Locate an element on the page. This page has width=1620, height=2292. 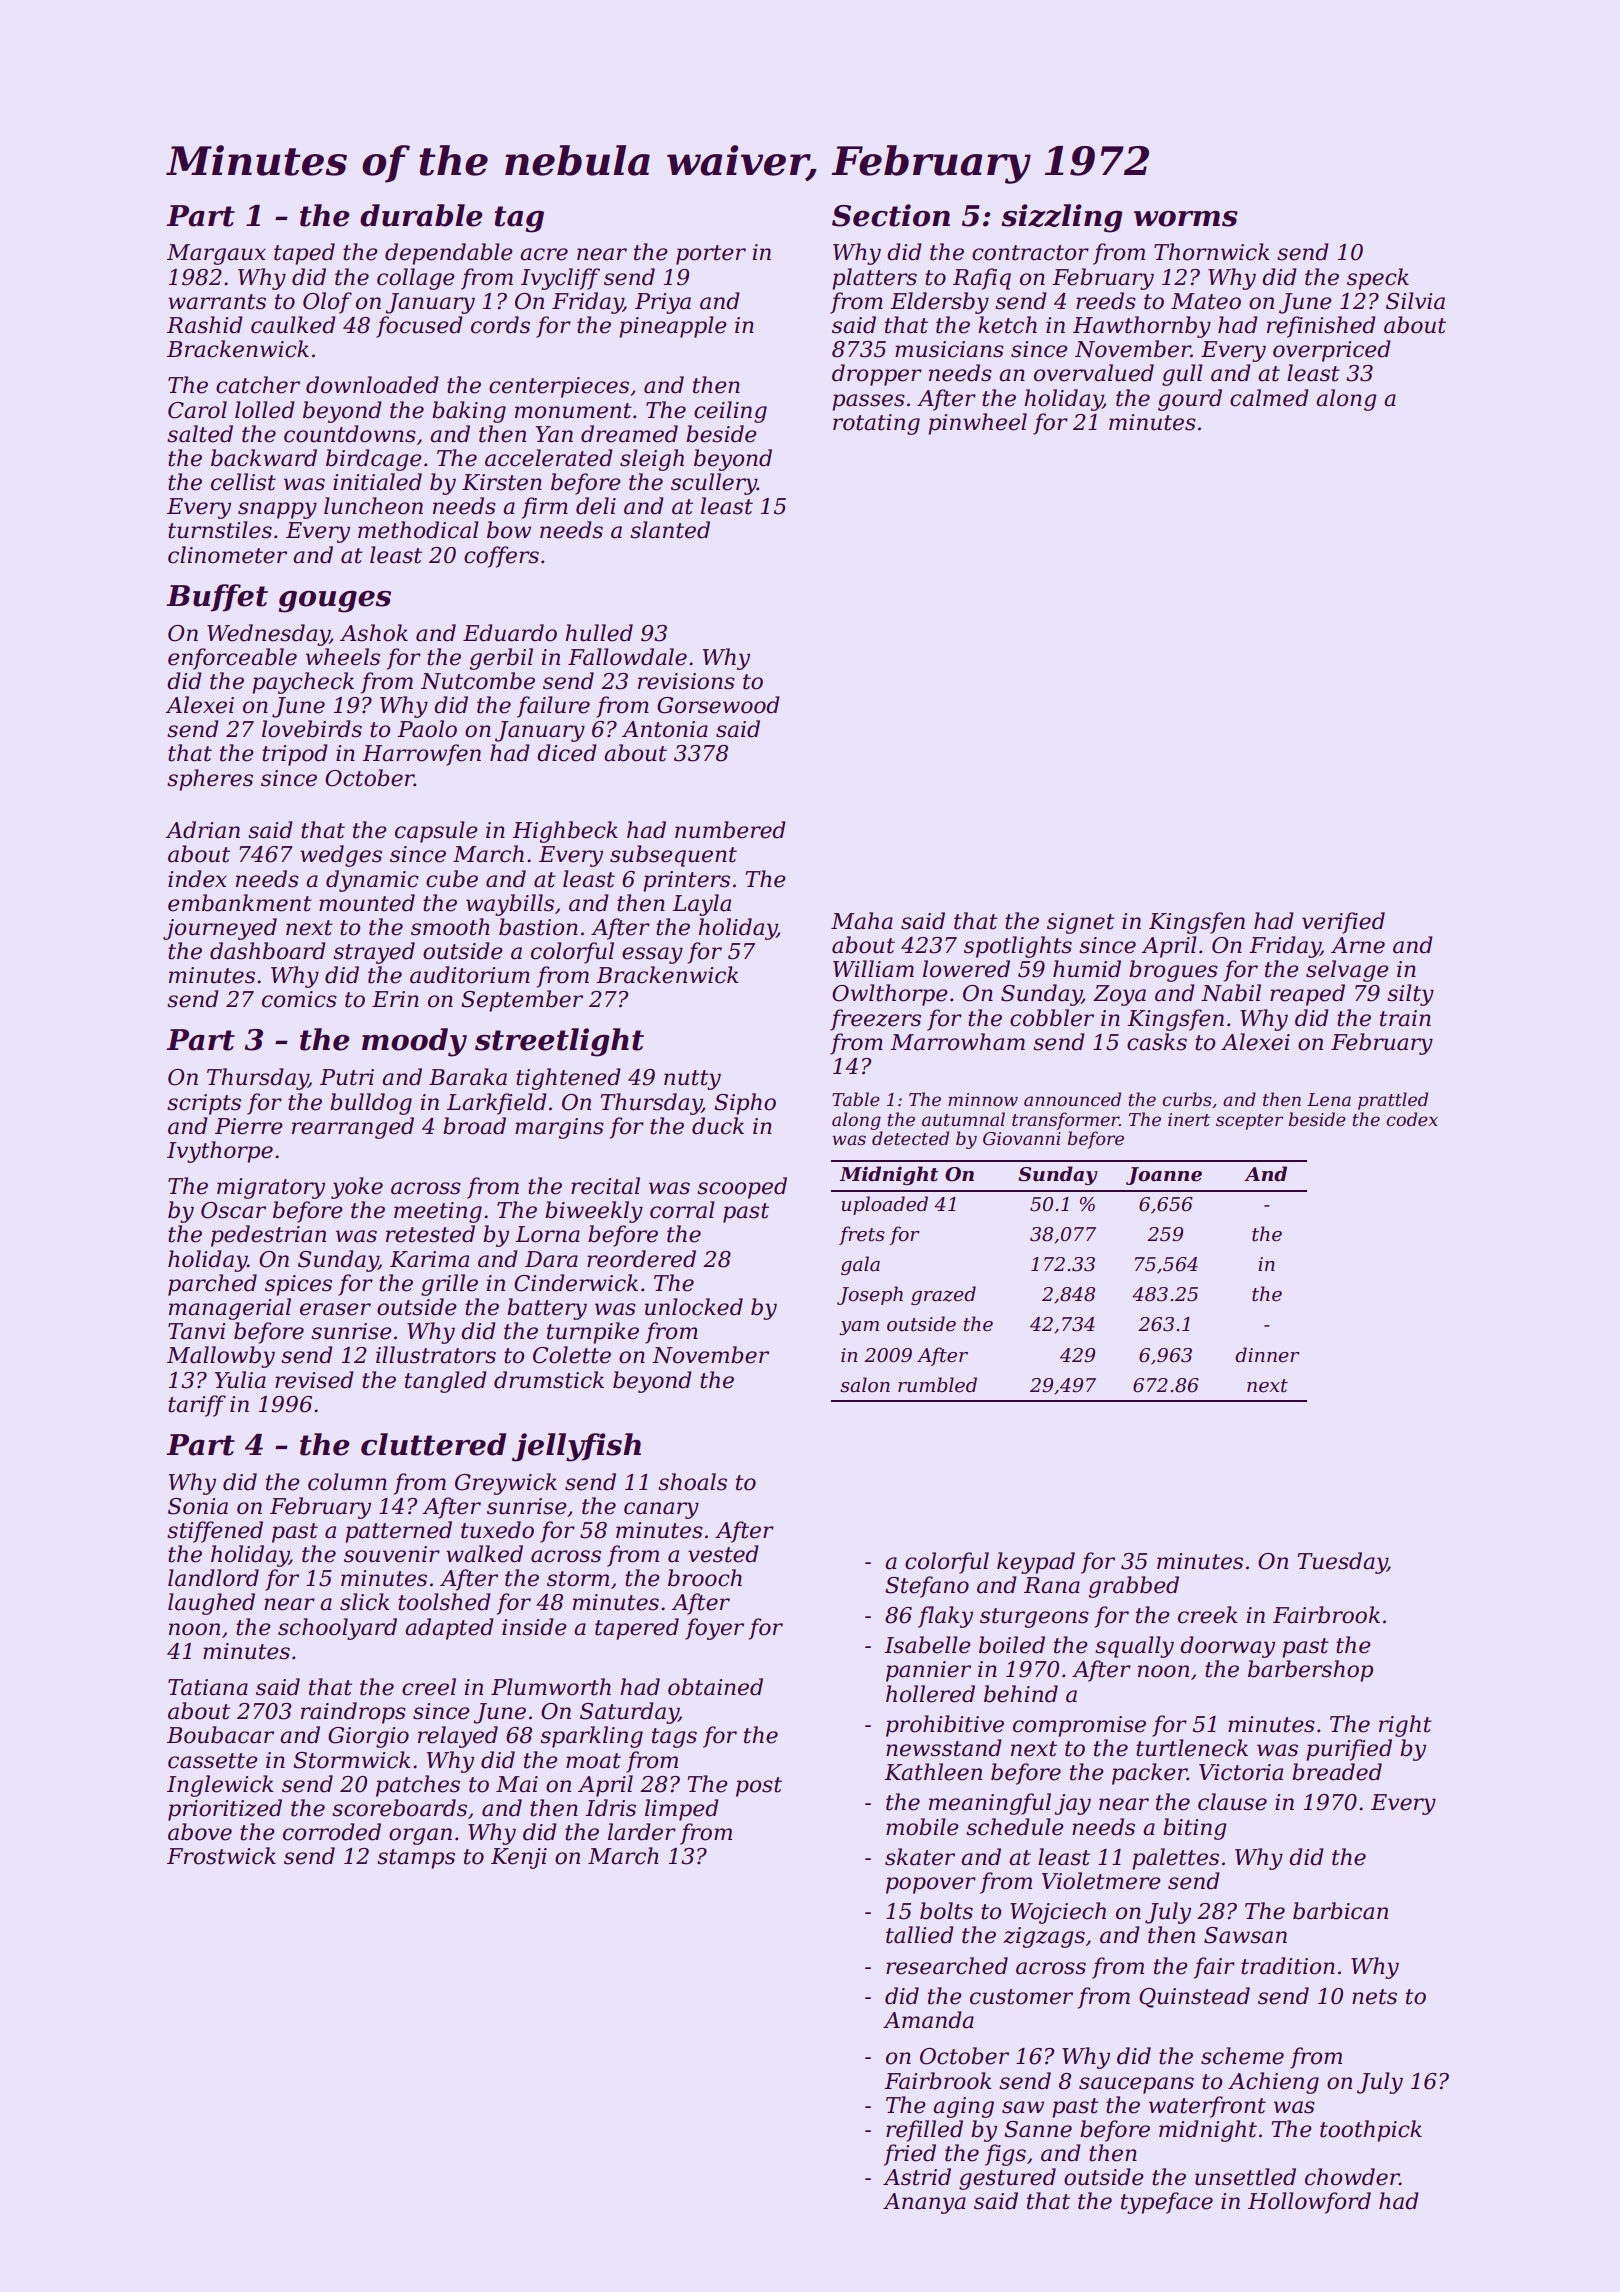
packer is located at coordinates (1149, 1774).
